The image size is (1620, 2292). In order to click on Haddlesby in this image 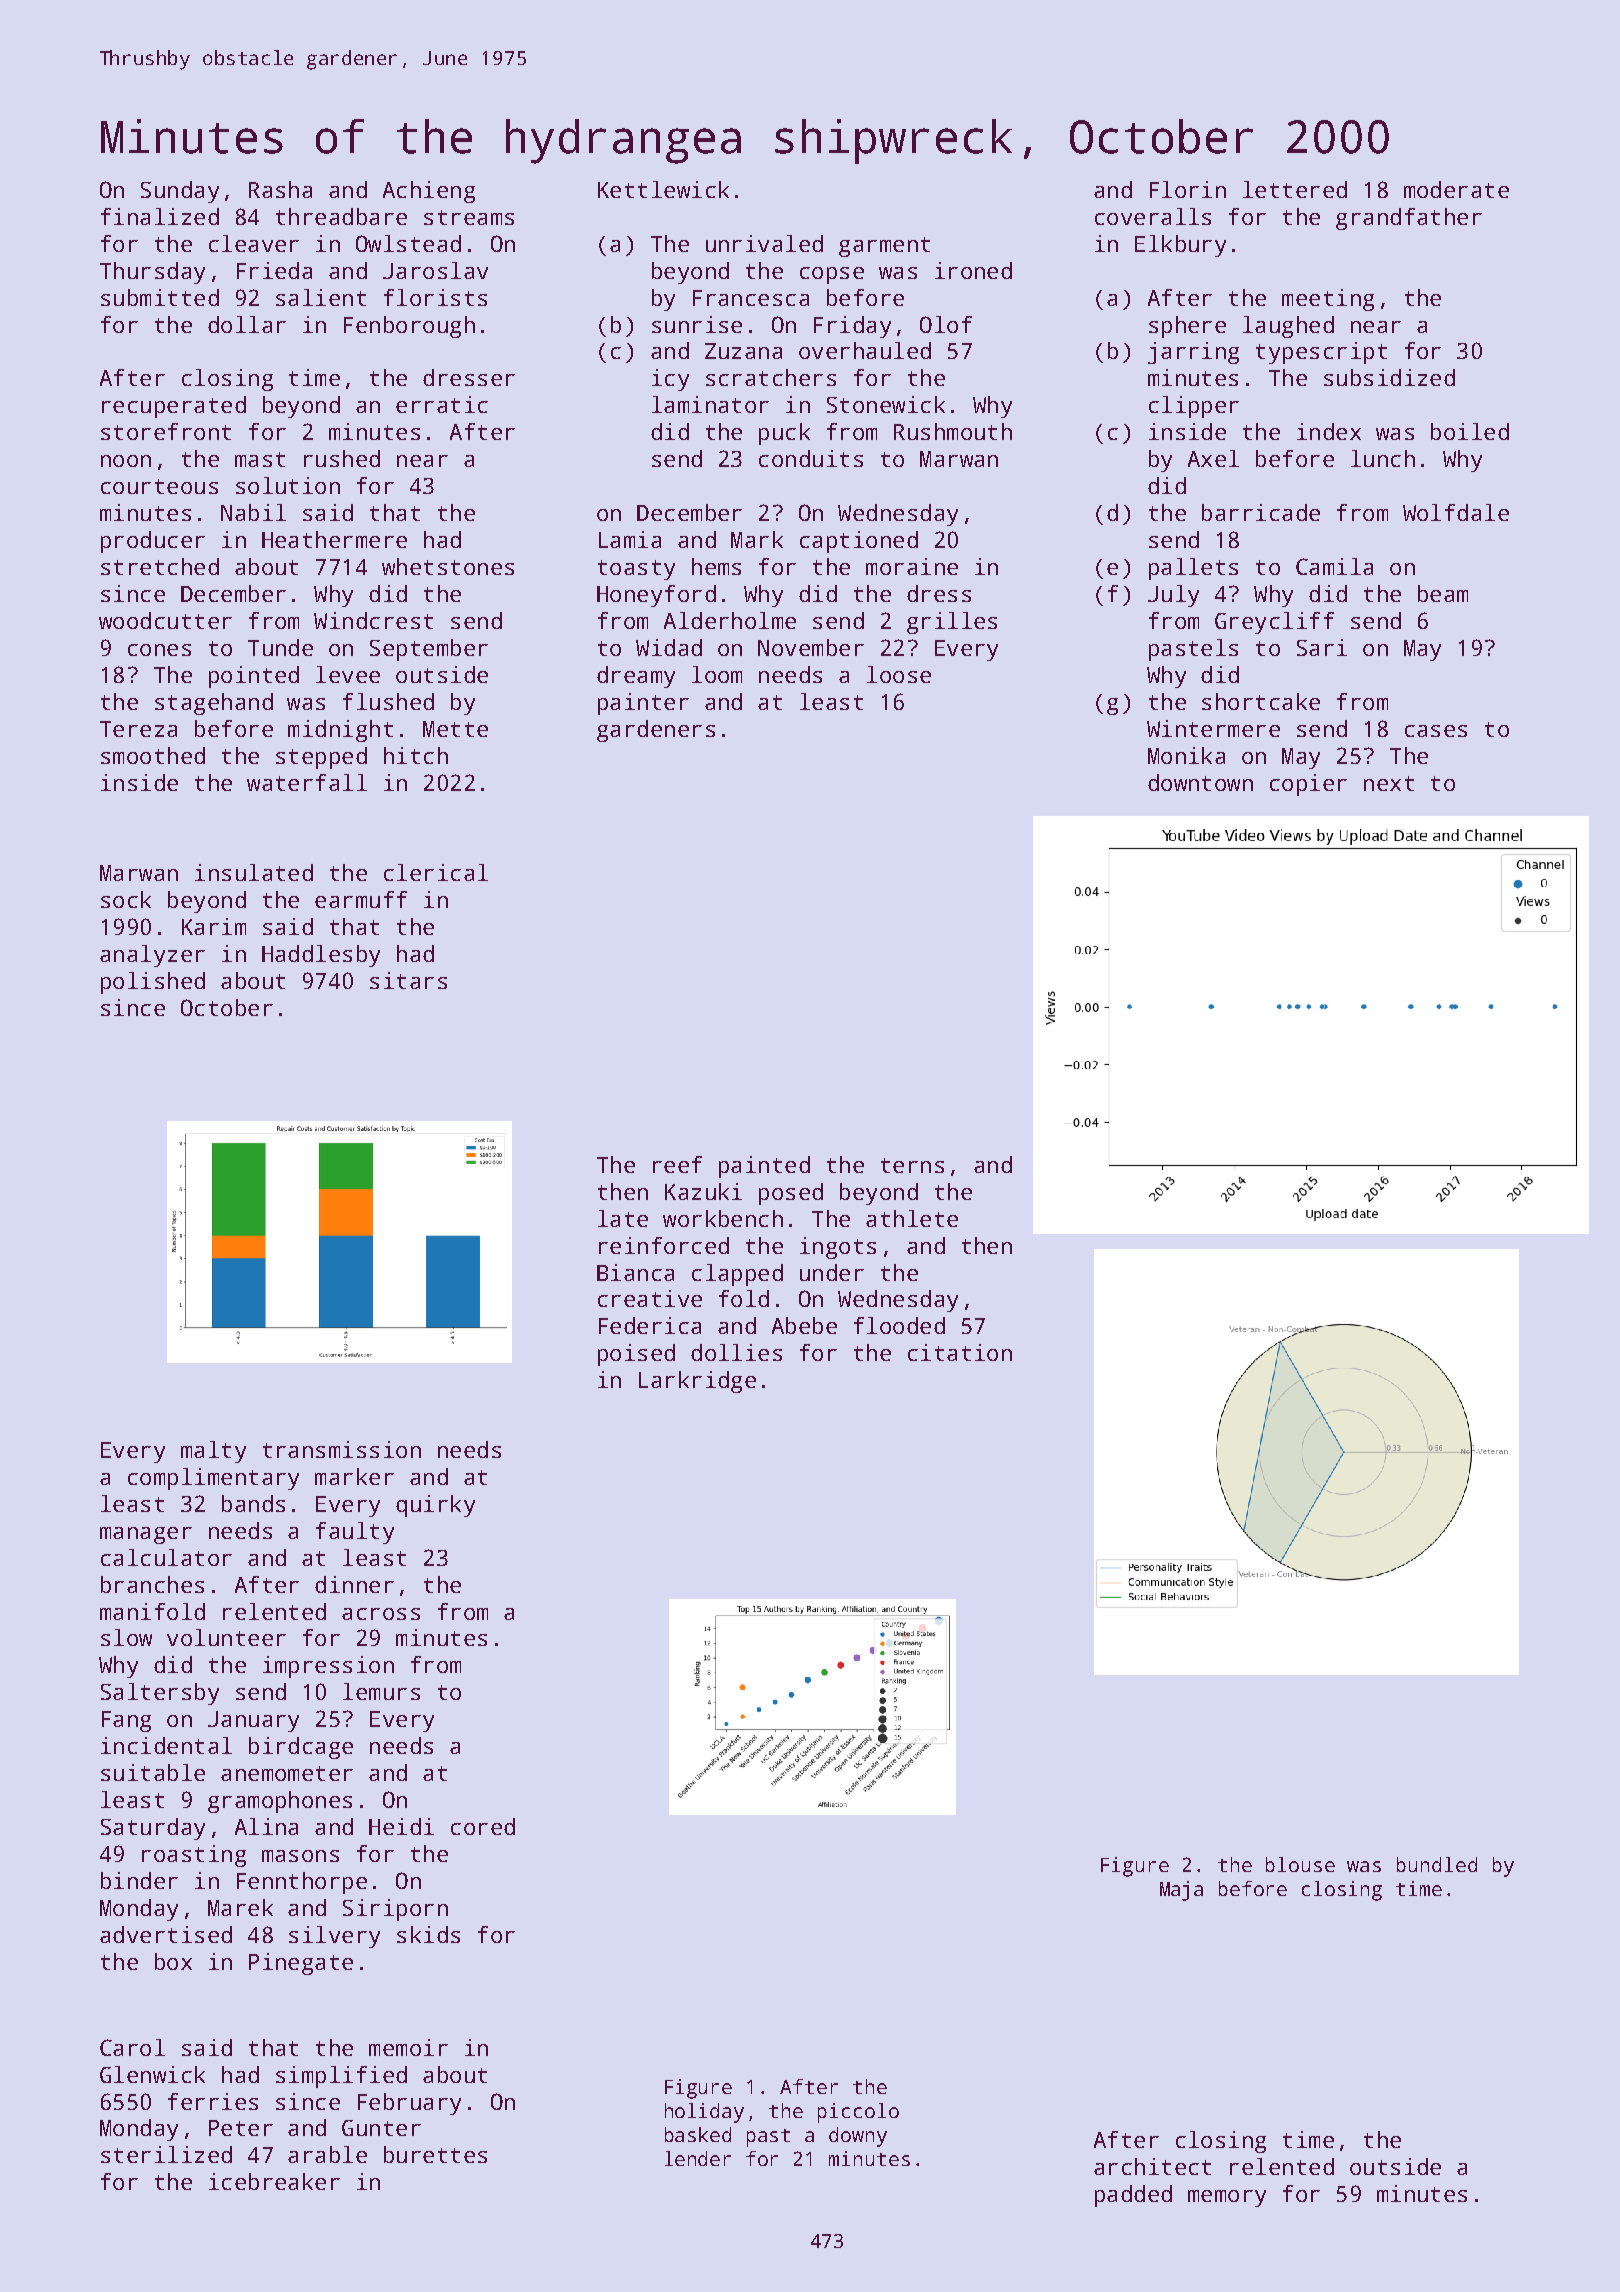, I will do `click(321, 956)`.
